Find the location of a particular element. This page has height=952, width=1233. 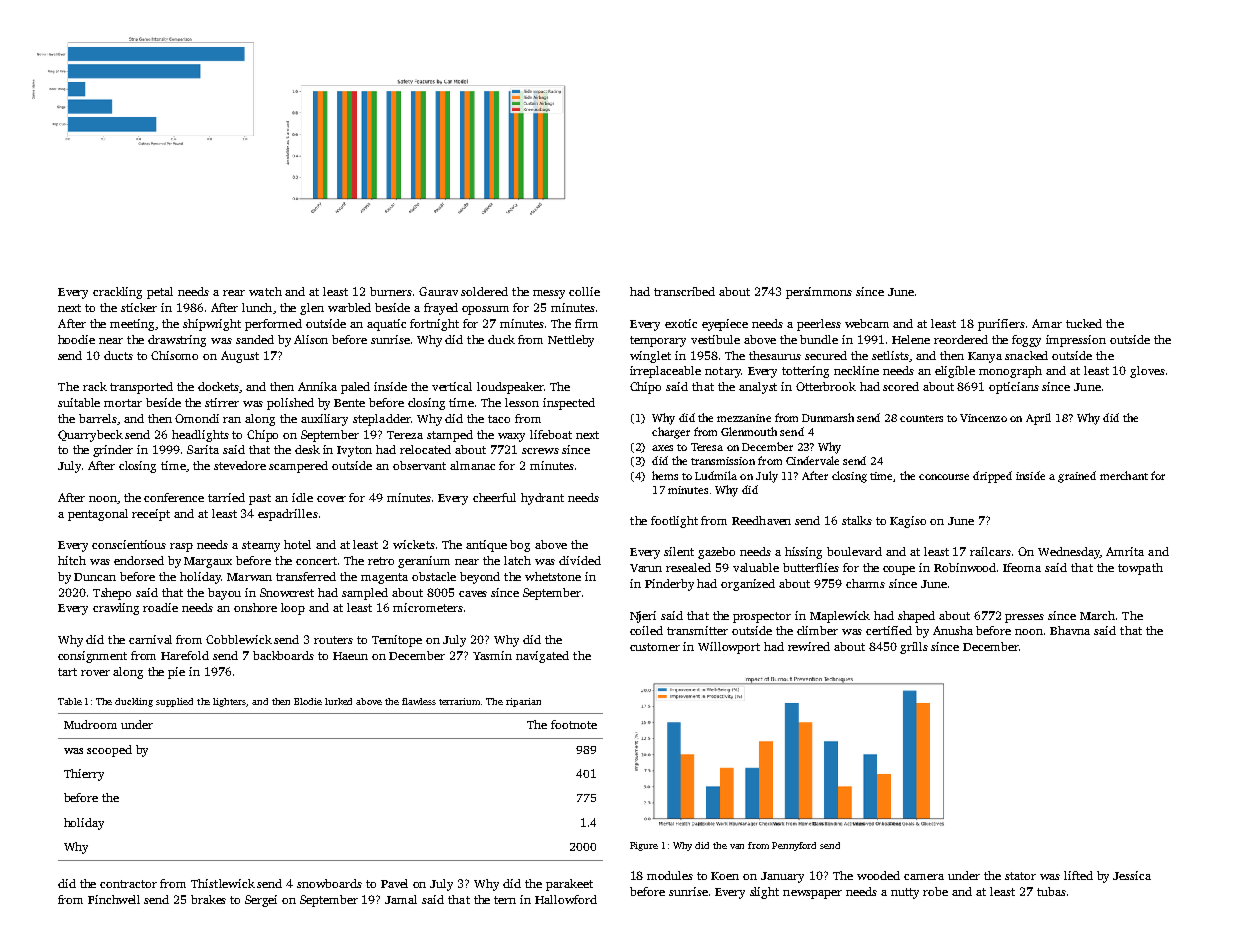

thesaurus is located at coordinates (775, 355).
